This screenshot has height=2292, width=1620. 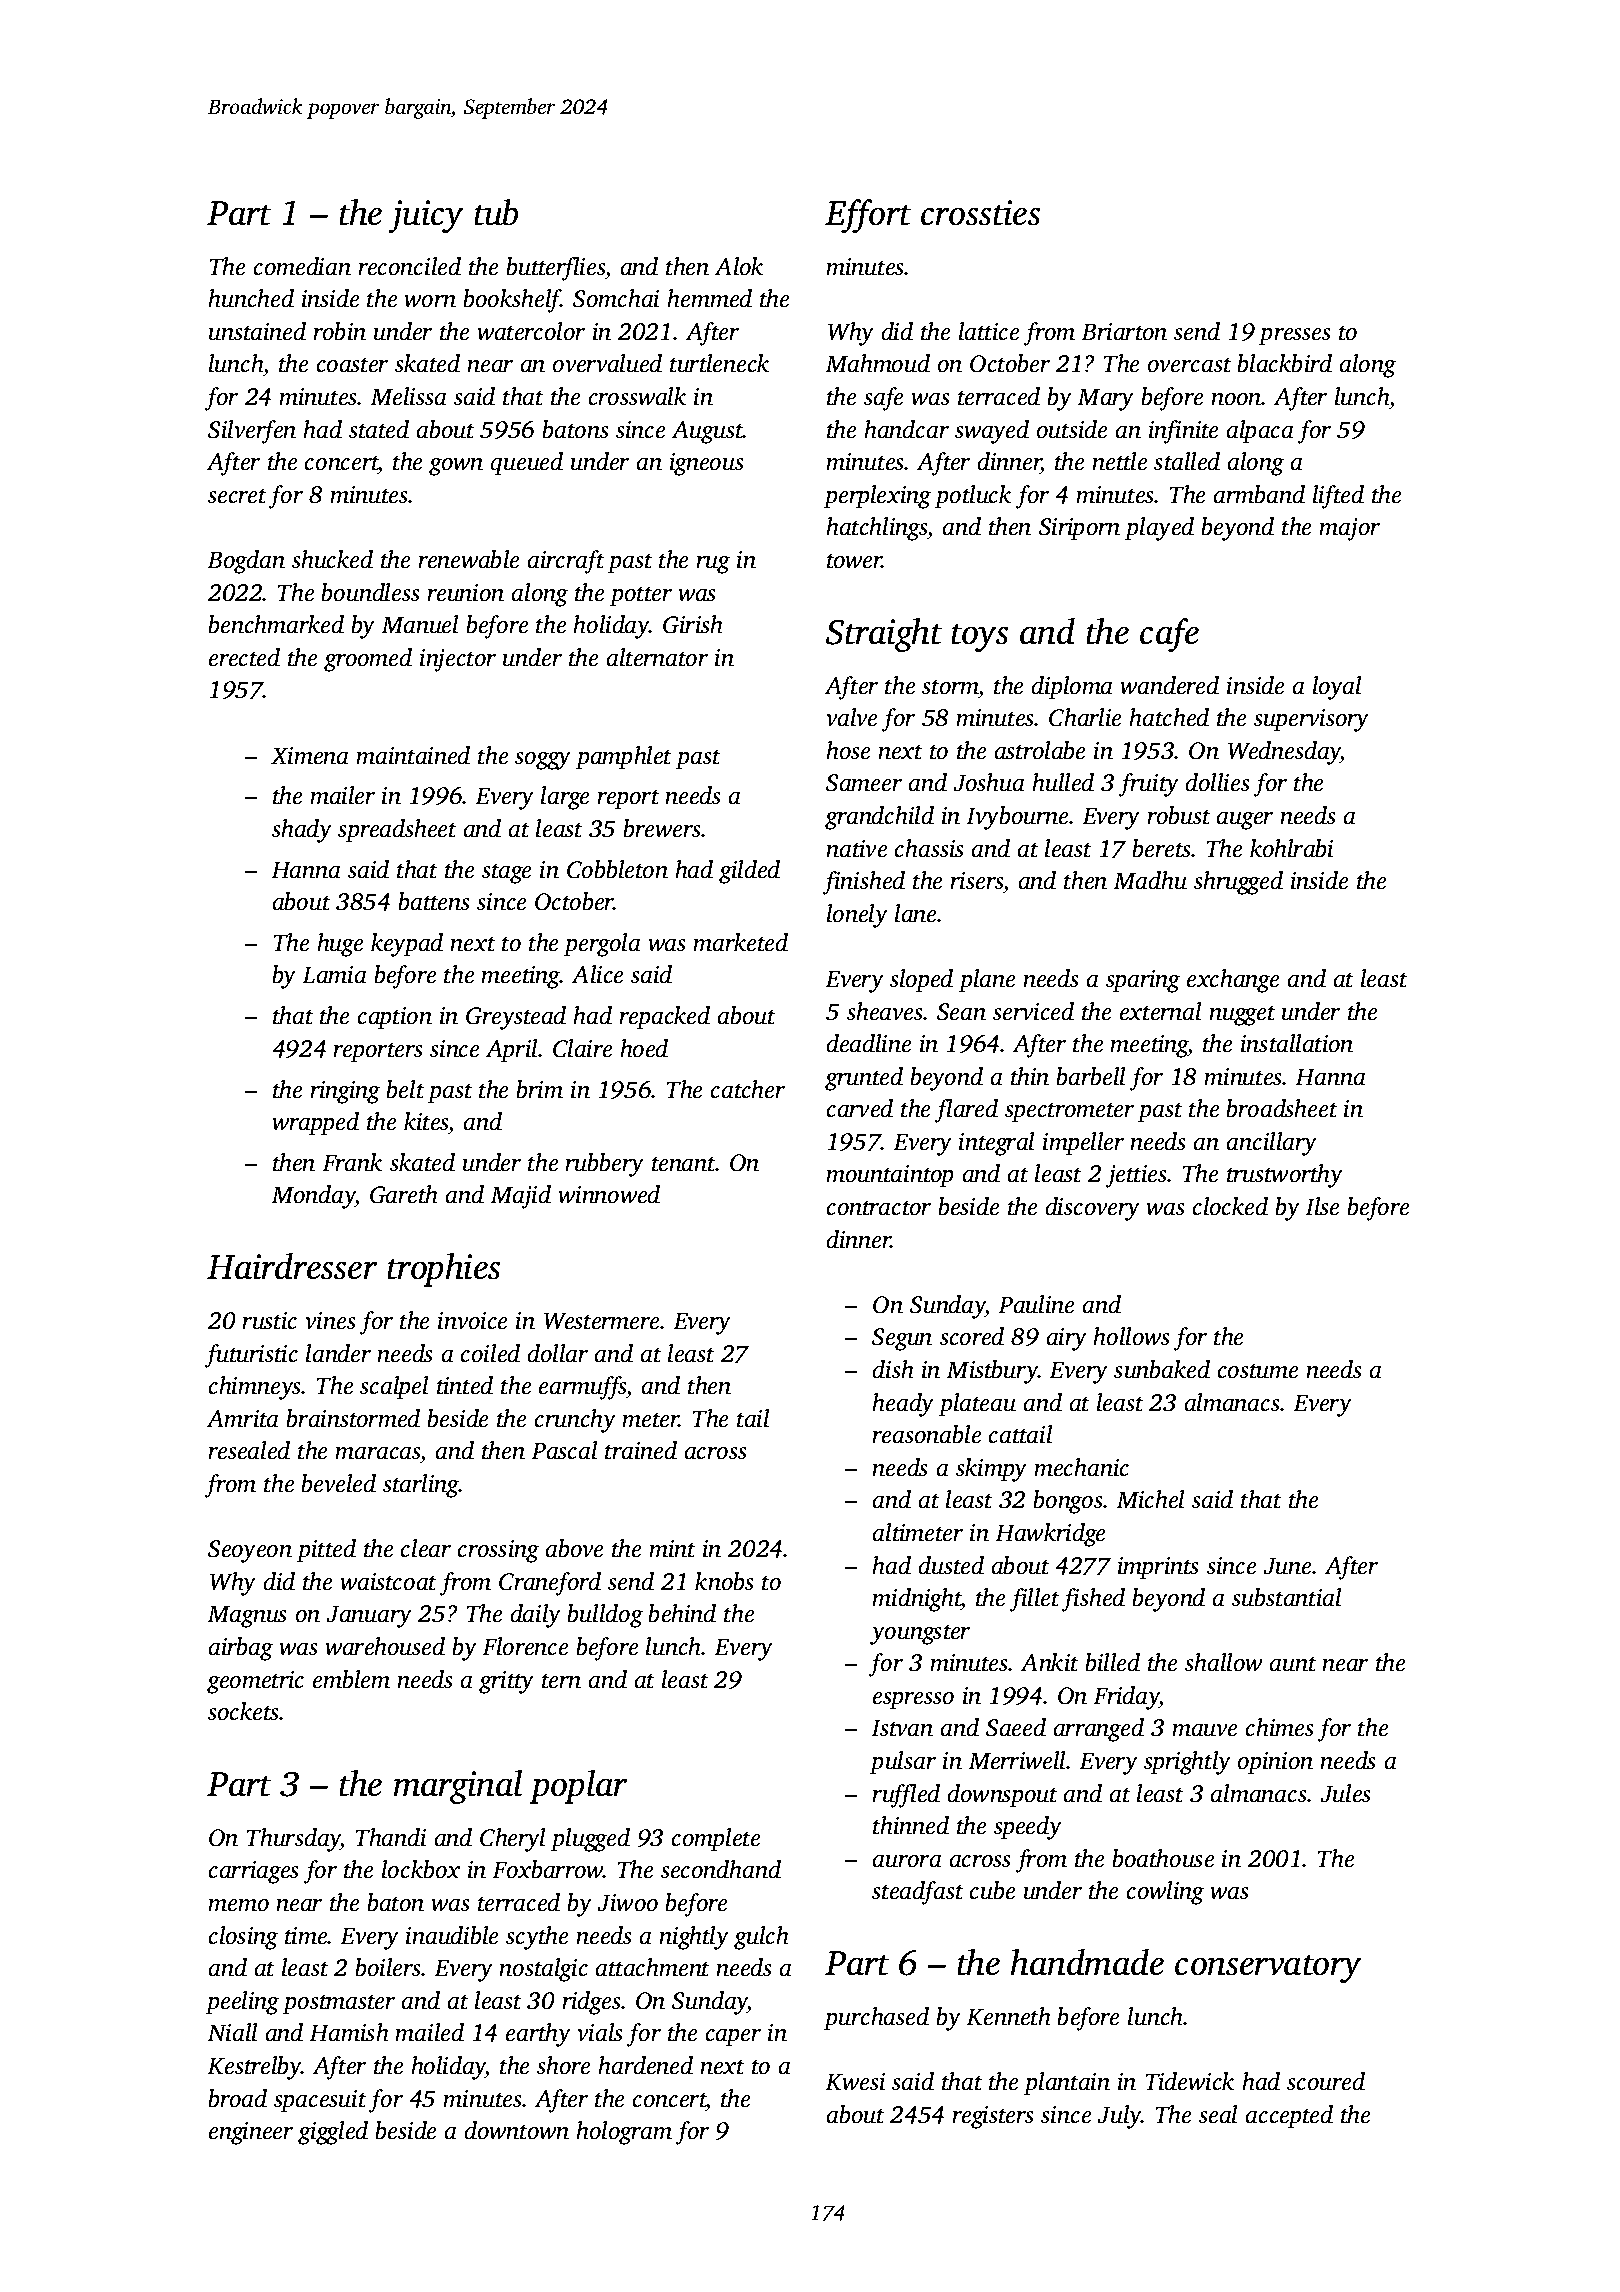 What do you see at coordinates (917, 1600) in the screenshot?
I see `midnight` at bounding box center [917, 1600].
